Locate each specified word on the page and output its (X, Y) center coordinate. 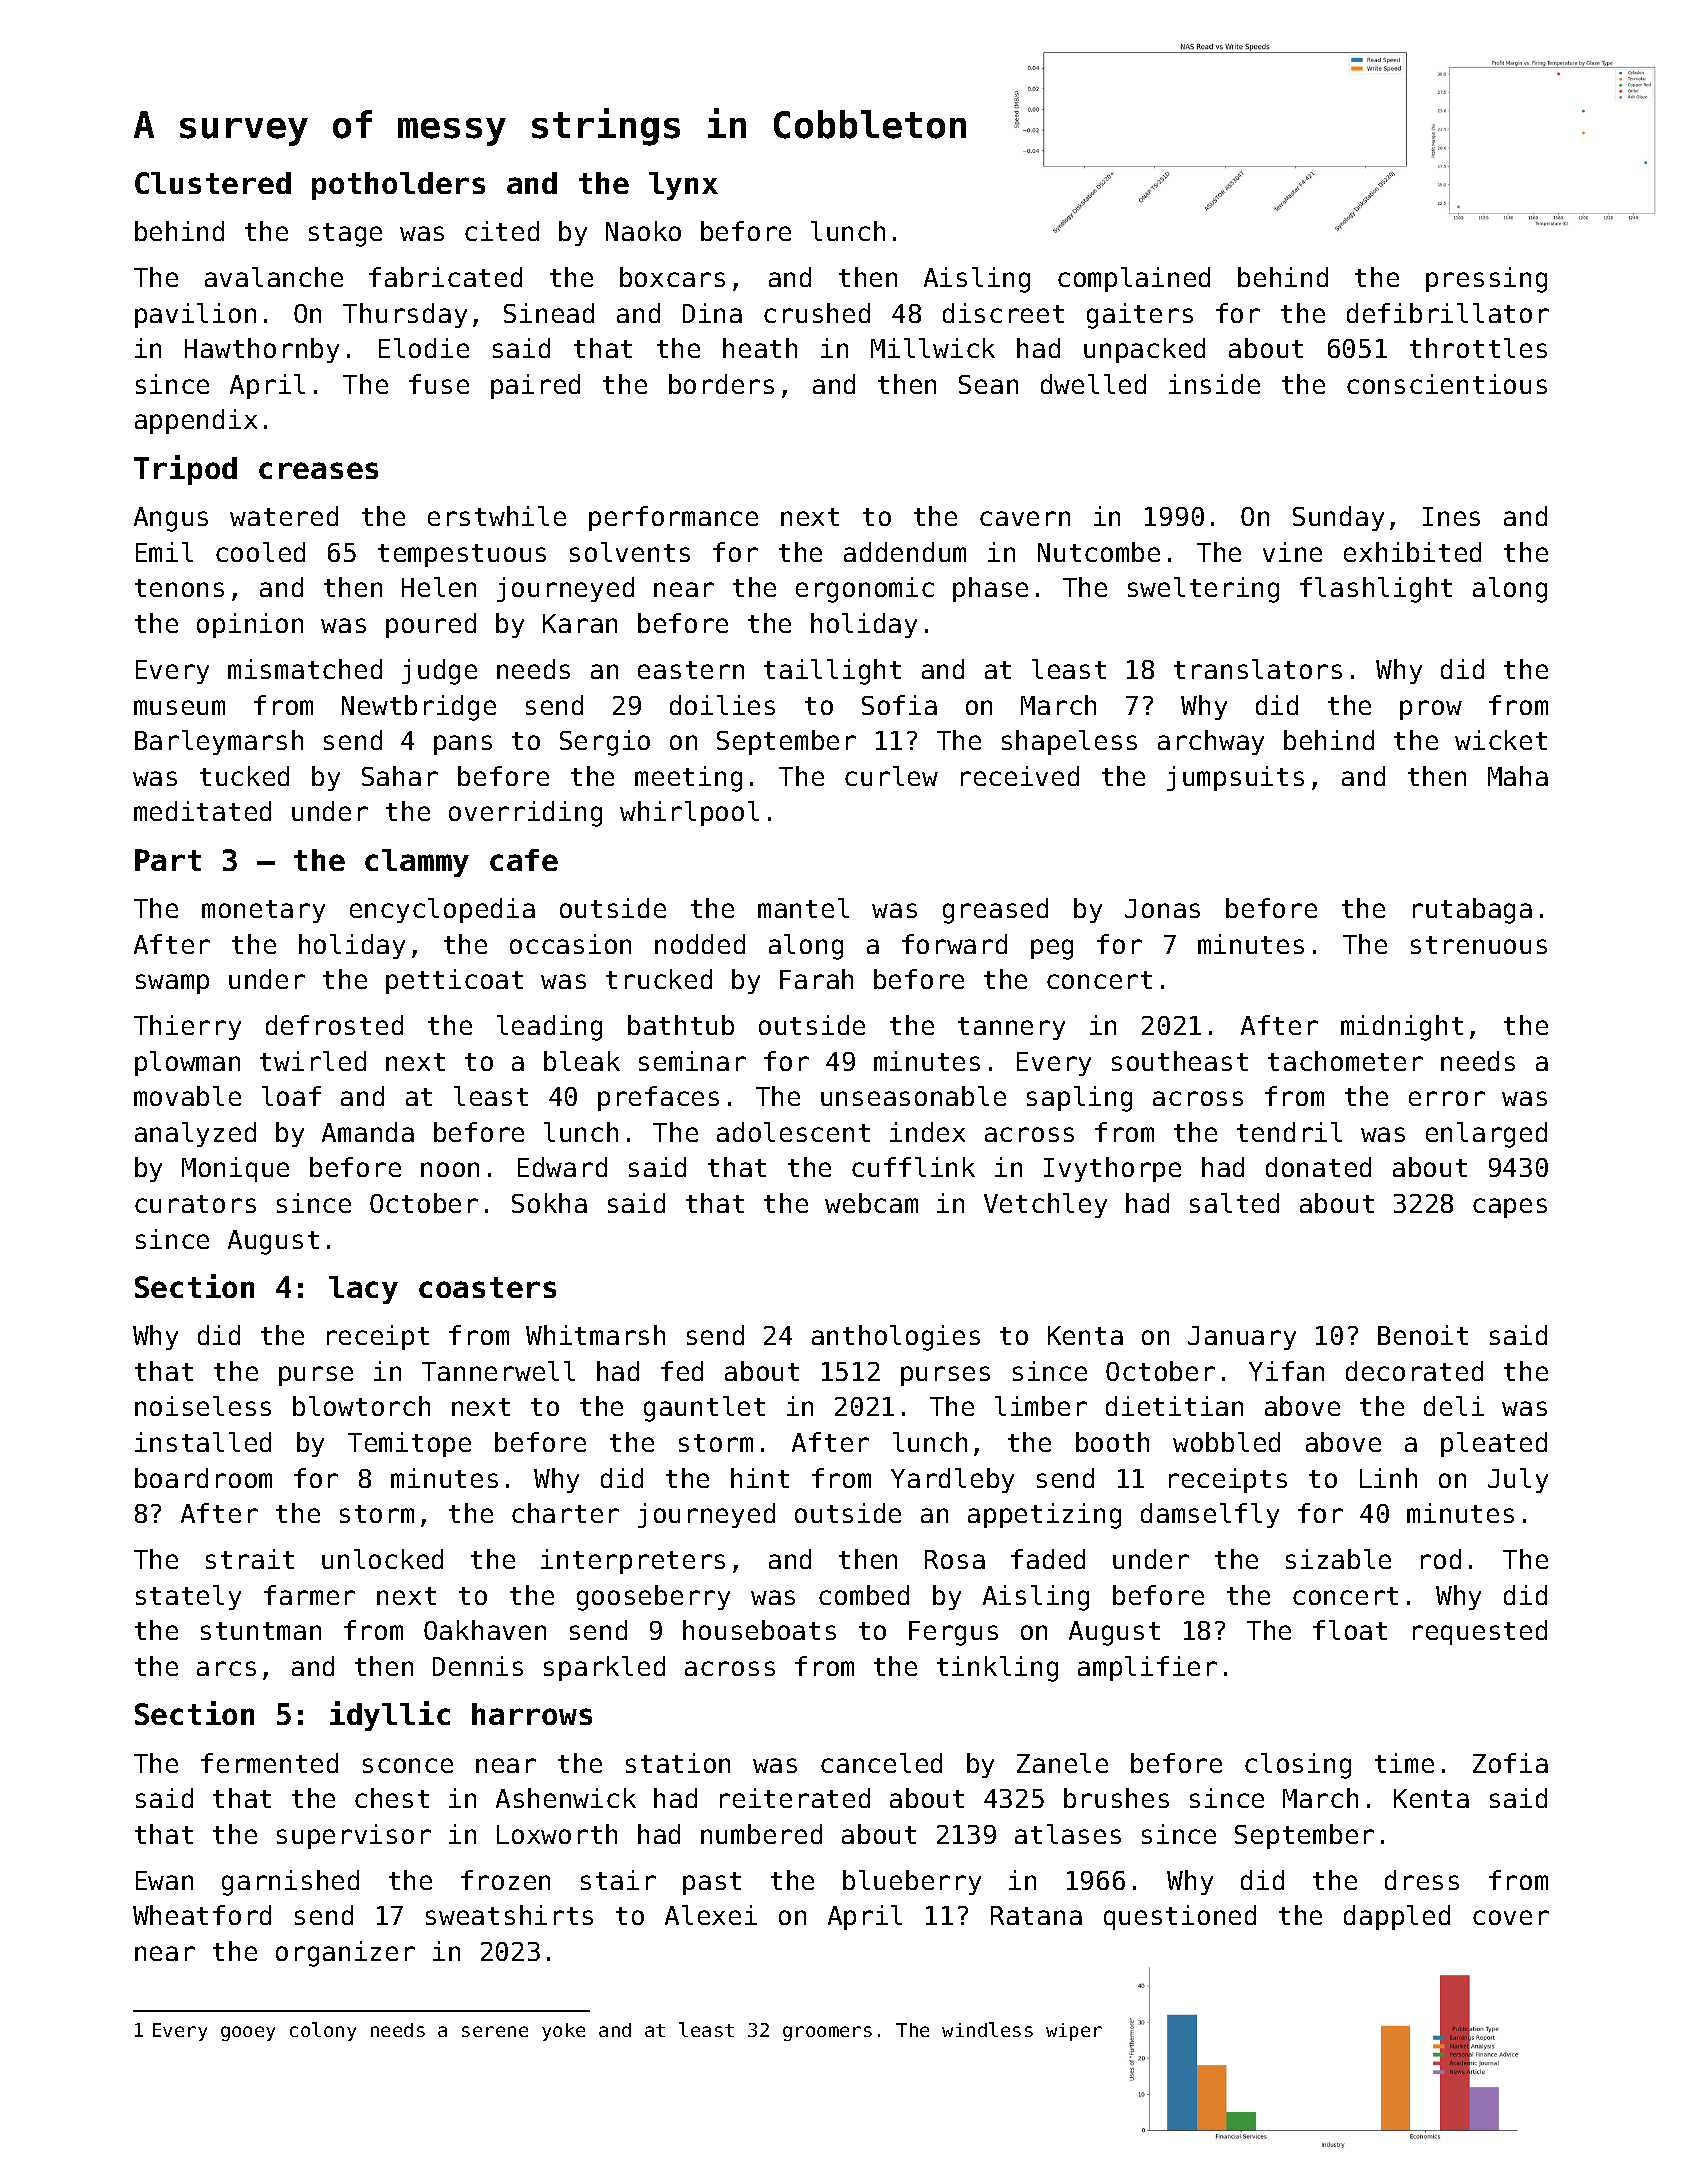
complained (1134, 279)
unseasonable (913, 1096)
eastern (691, 670)
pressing (1486, 280)
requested (1480, 1632)
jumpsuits (1235, 778)
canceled (881, 1763)
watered (284, 516)
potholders (398, 186)
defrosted (334, 1025)
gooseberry (653, 1598)
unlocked (382, 1559)
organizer (345, 1954)
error (1447, 1098)
